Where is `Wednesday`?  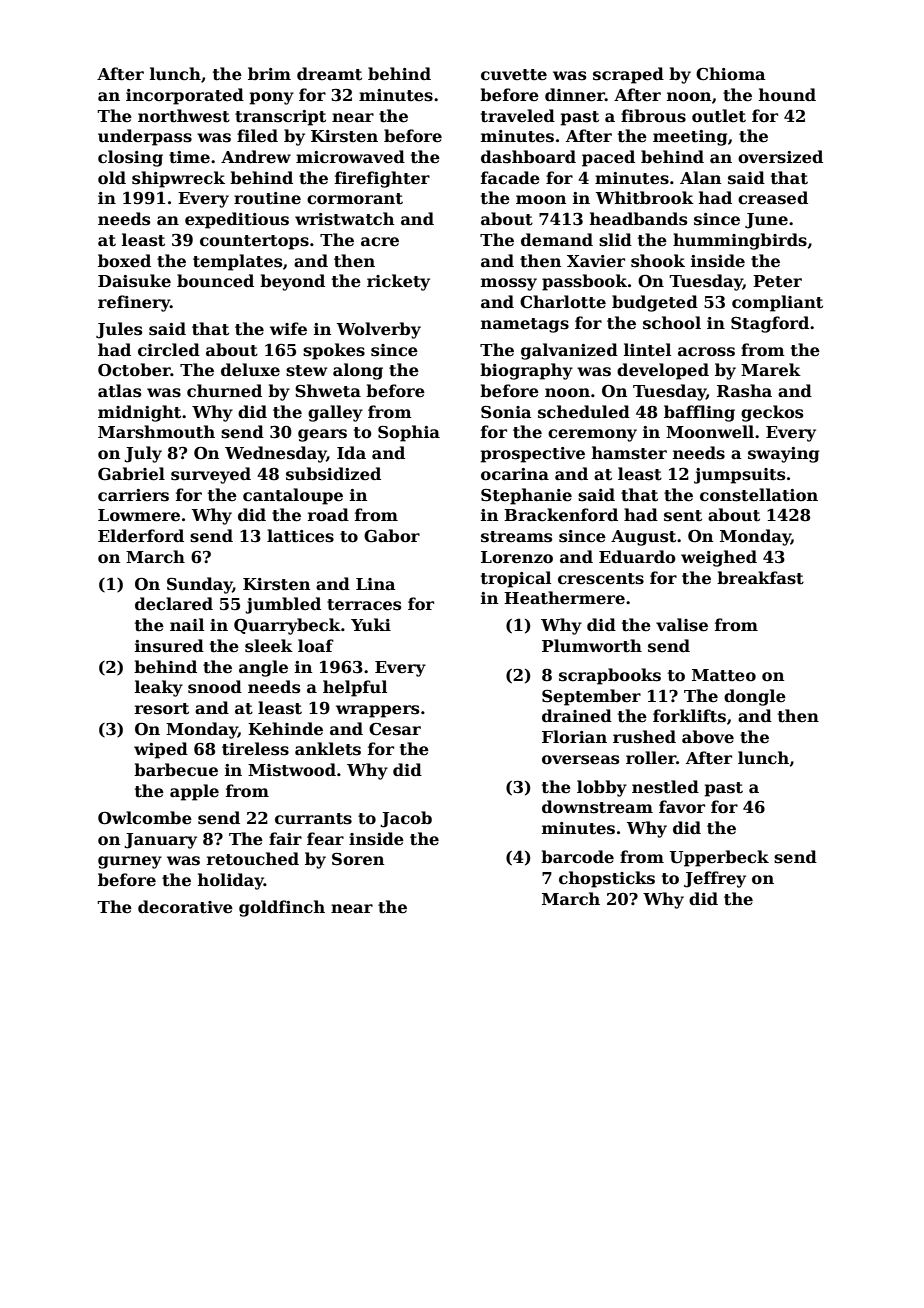 Wednesday is located at coordinates (275, 454).
